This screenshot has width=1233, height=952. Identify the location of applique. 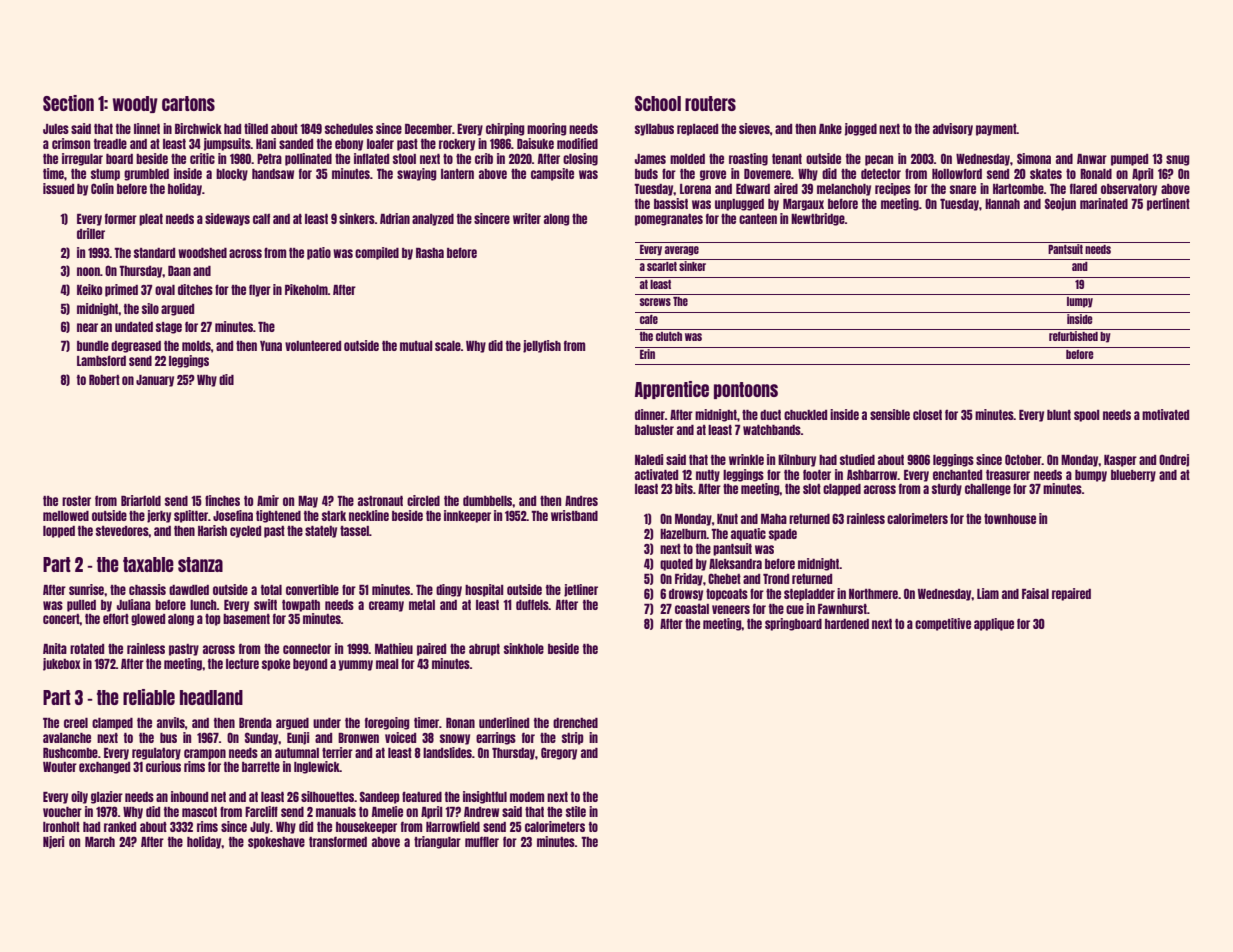
(994, 624).
